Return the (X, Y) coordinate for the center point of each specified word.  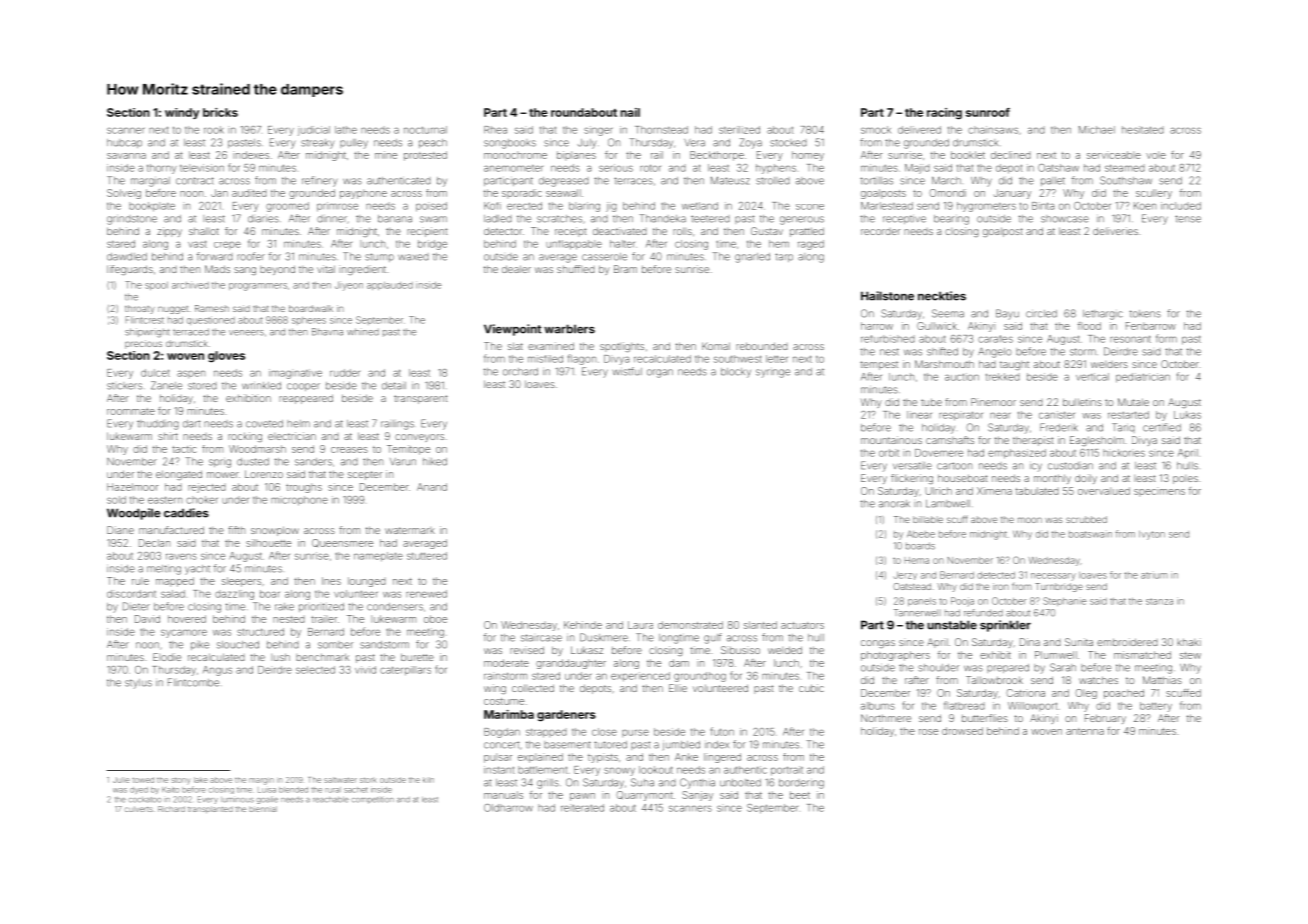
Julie (121, 780)
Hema (917, 560)
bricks (220, 112)
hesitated (1143, 130)
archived (190, 285)
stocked (788, 143)
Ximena (994, 491)
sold (116, 500)
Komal (716, 346)
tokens (1145, 314)
